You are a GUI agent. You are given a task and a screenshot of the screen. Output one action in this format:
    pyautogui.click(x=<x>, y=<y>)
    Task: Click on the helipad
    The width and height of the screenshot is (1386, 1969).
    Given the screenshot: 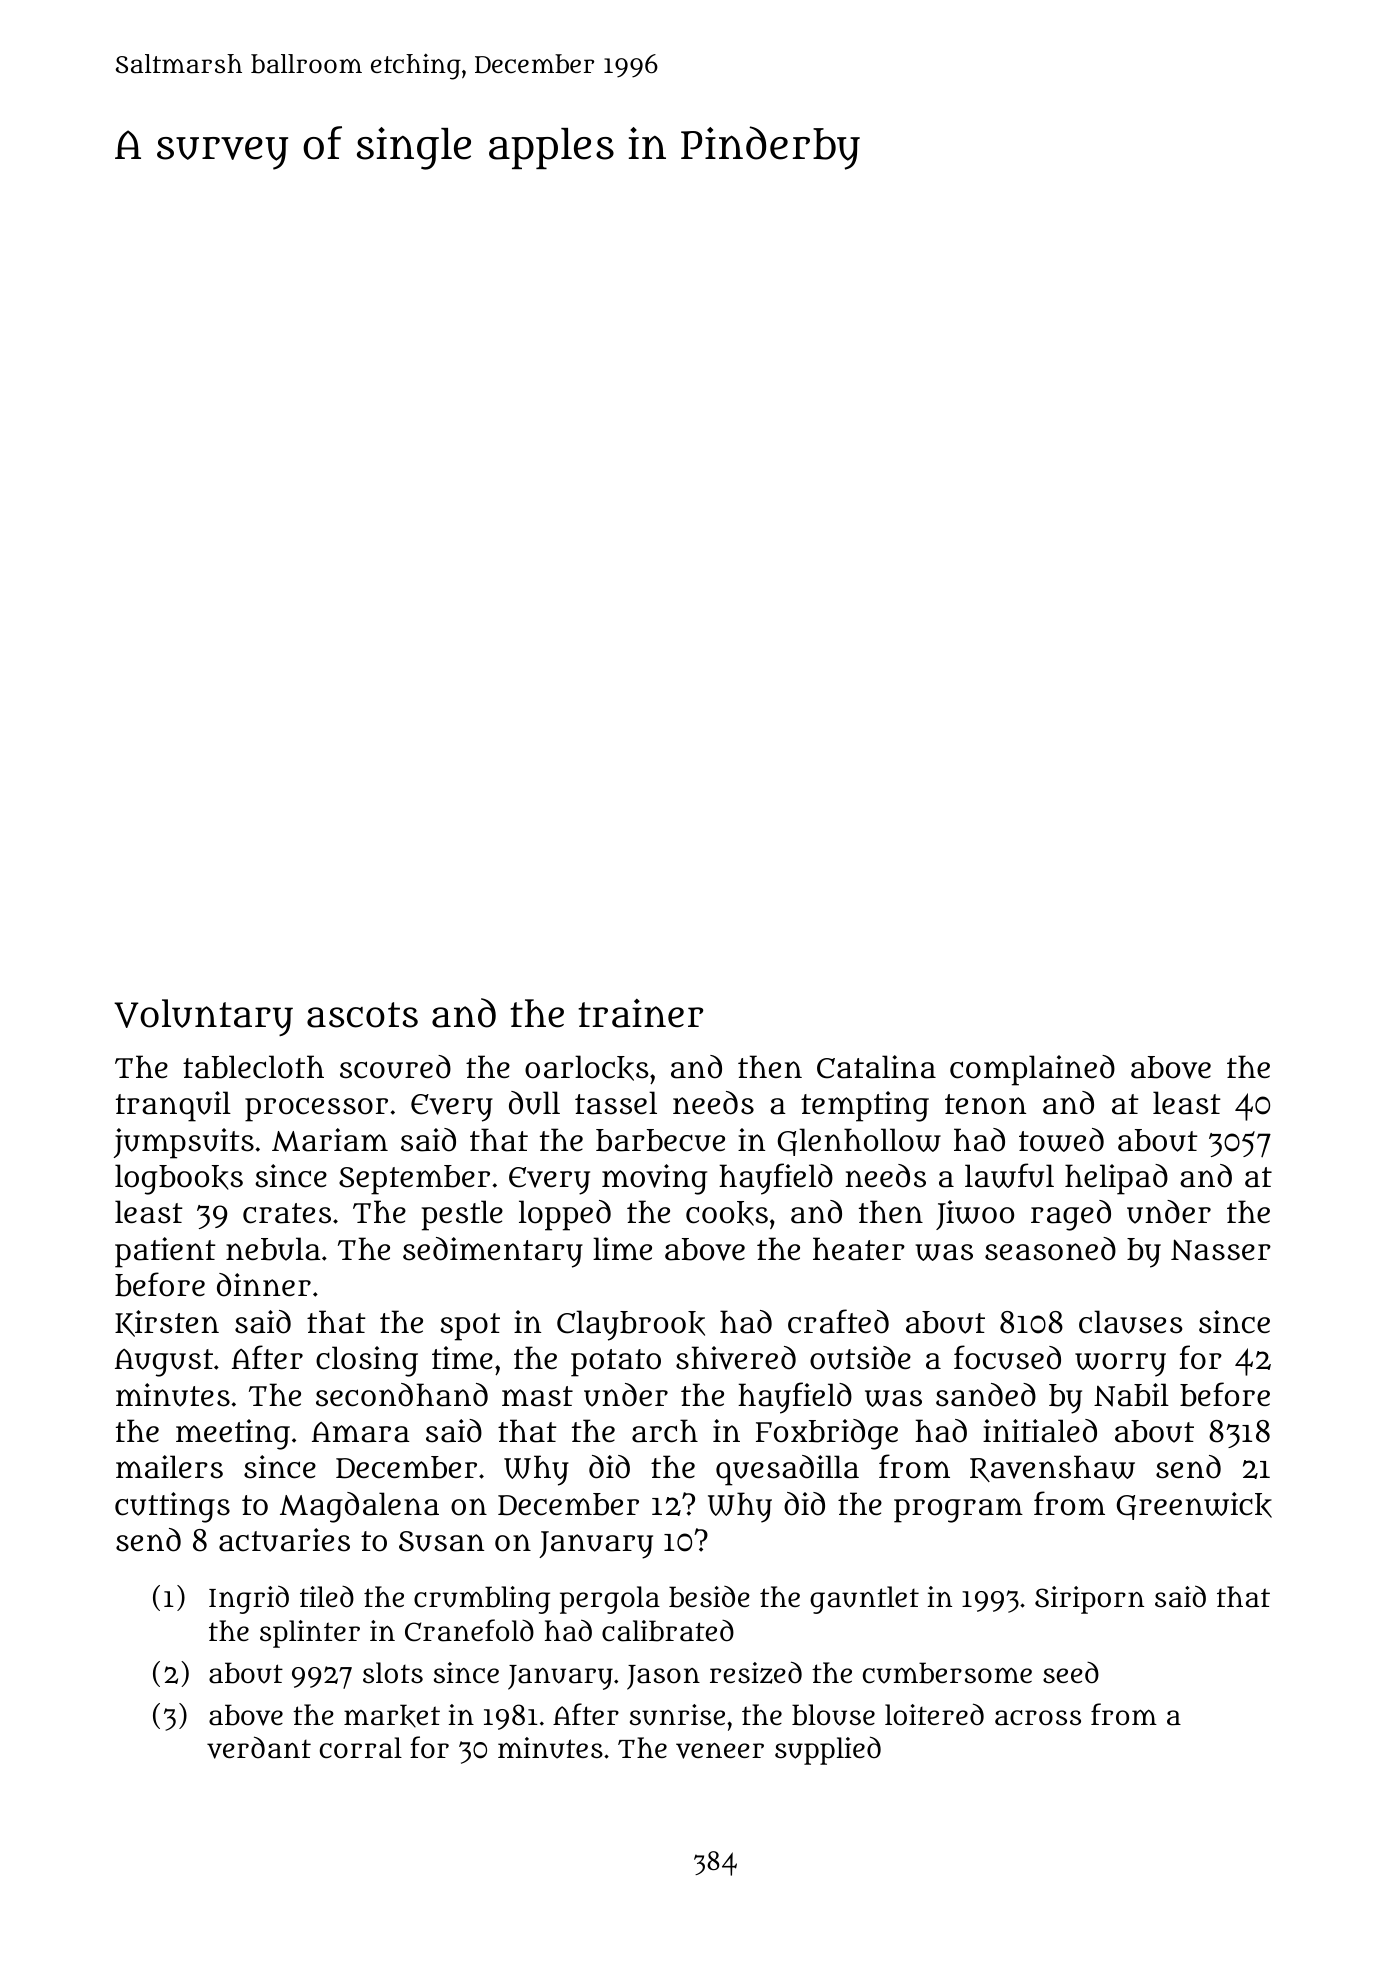 What is the action you would take?
    pyautogui.click(x=1116, y=1179)
